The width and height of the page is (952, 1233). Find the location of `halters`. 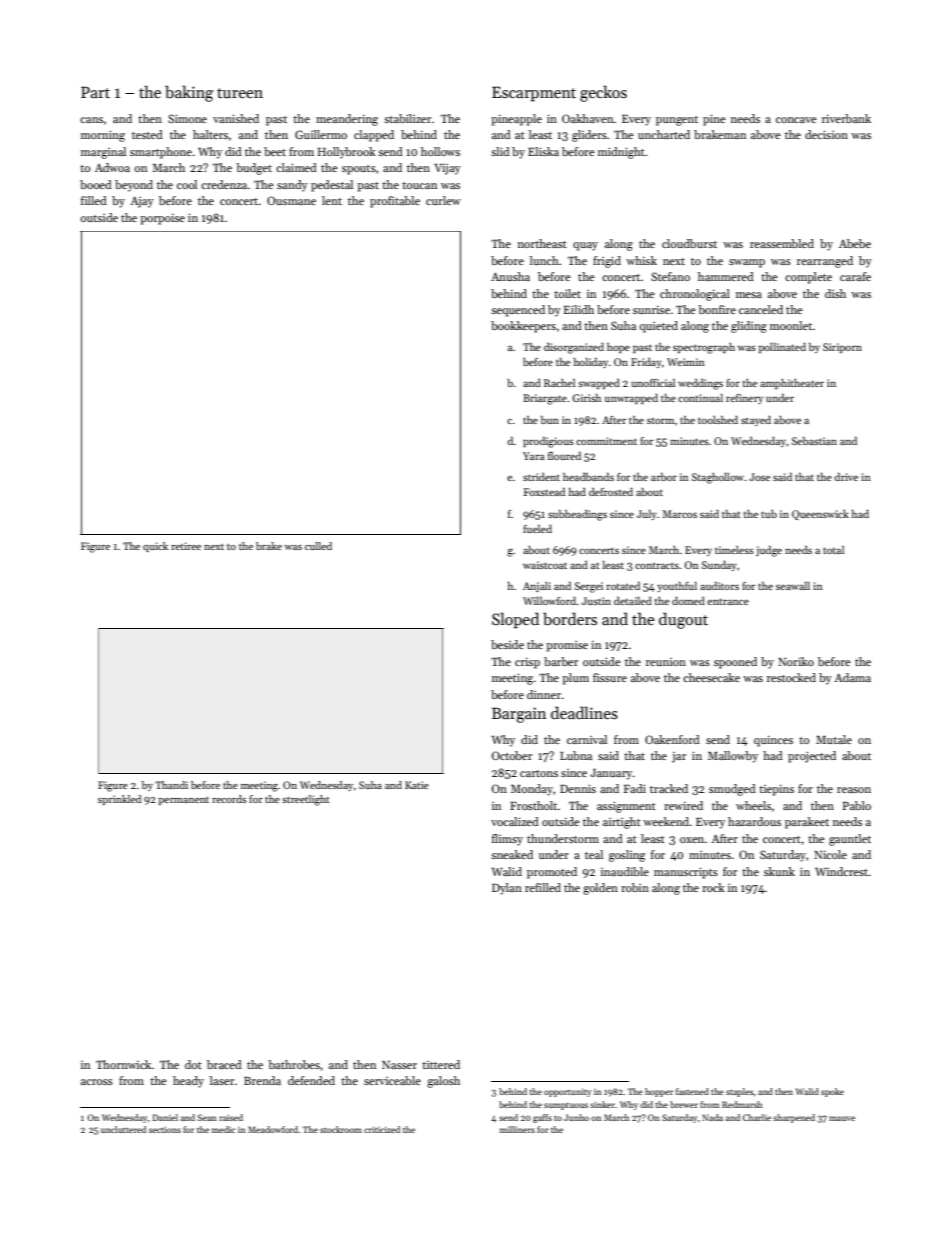

halters is located at coordinates (210, 134).
